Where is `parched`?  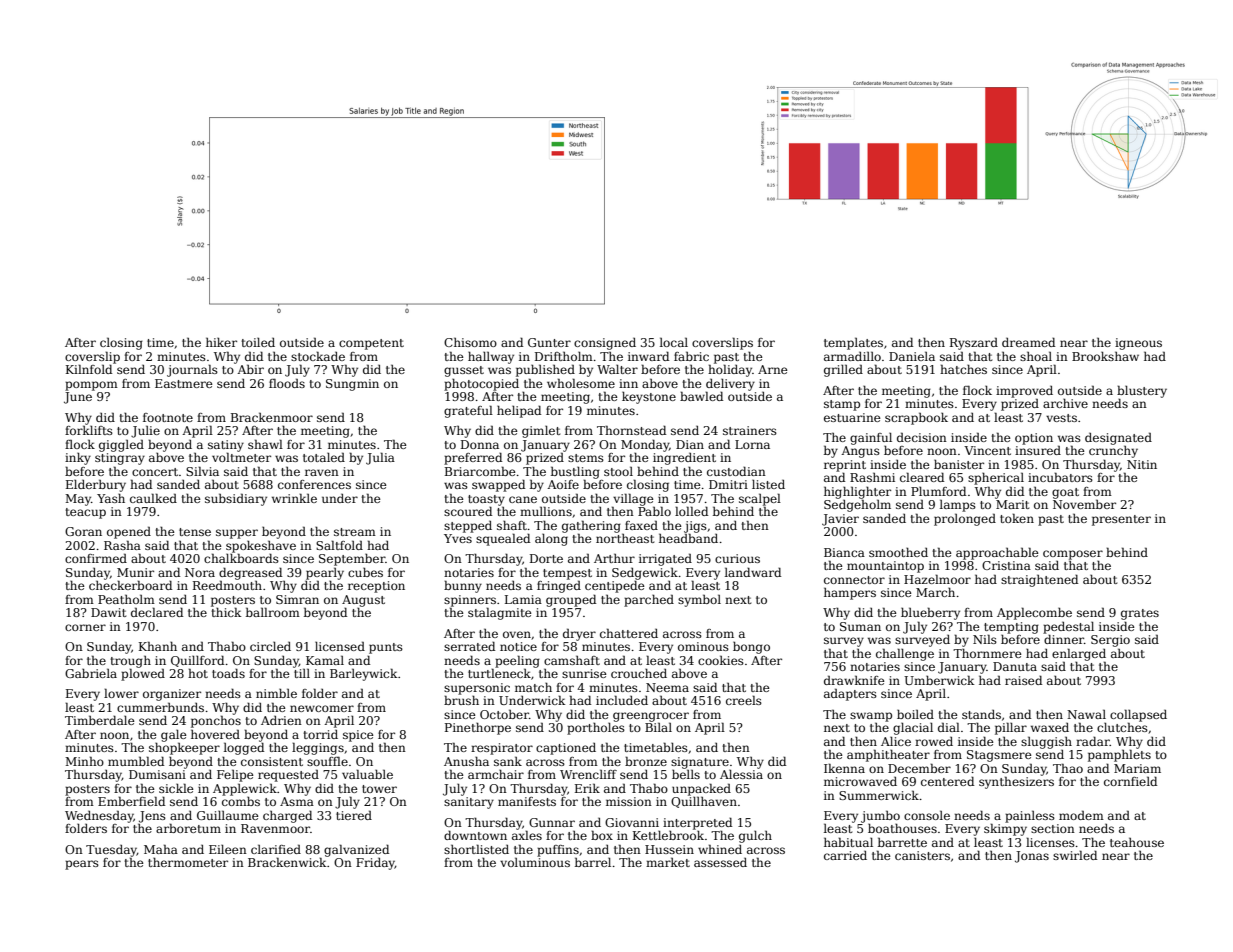 parched is located at coordinates (649, 600).
